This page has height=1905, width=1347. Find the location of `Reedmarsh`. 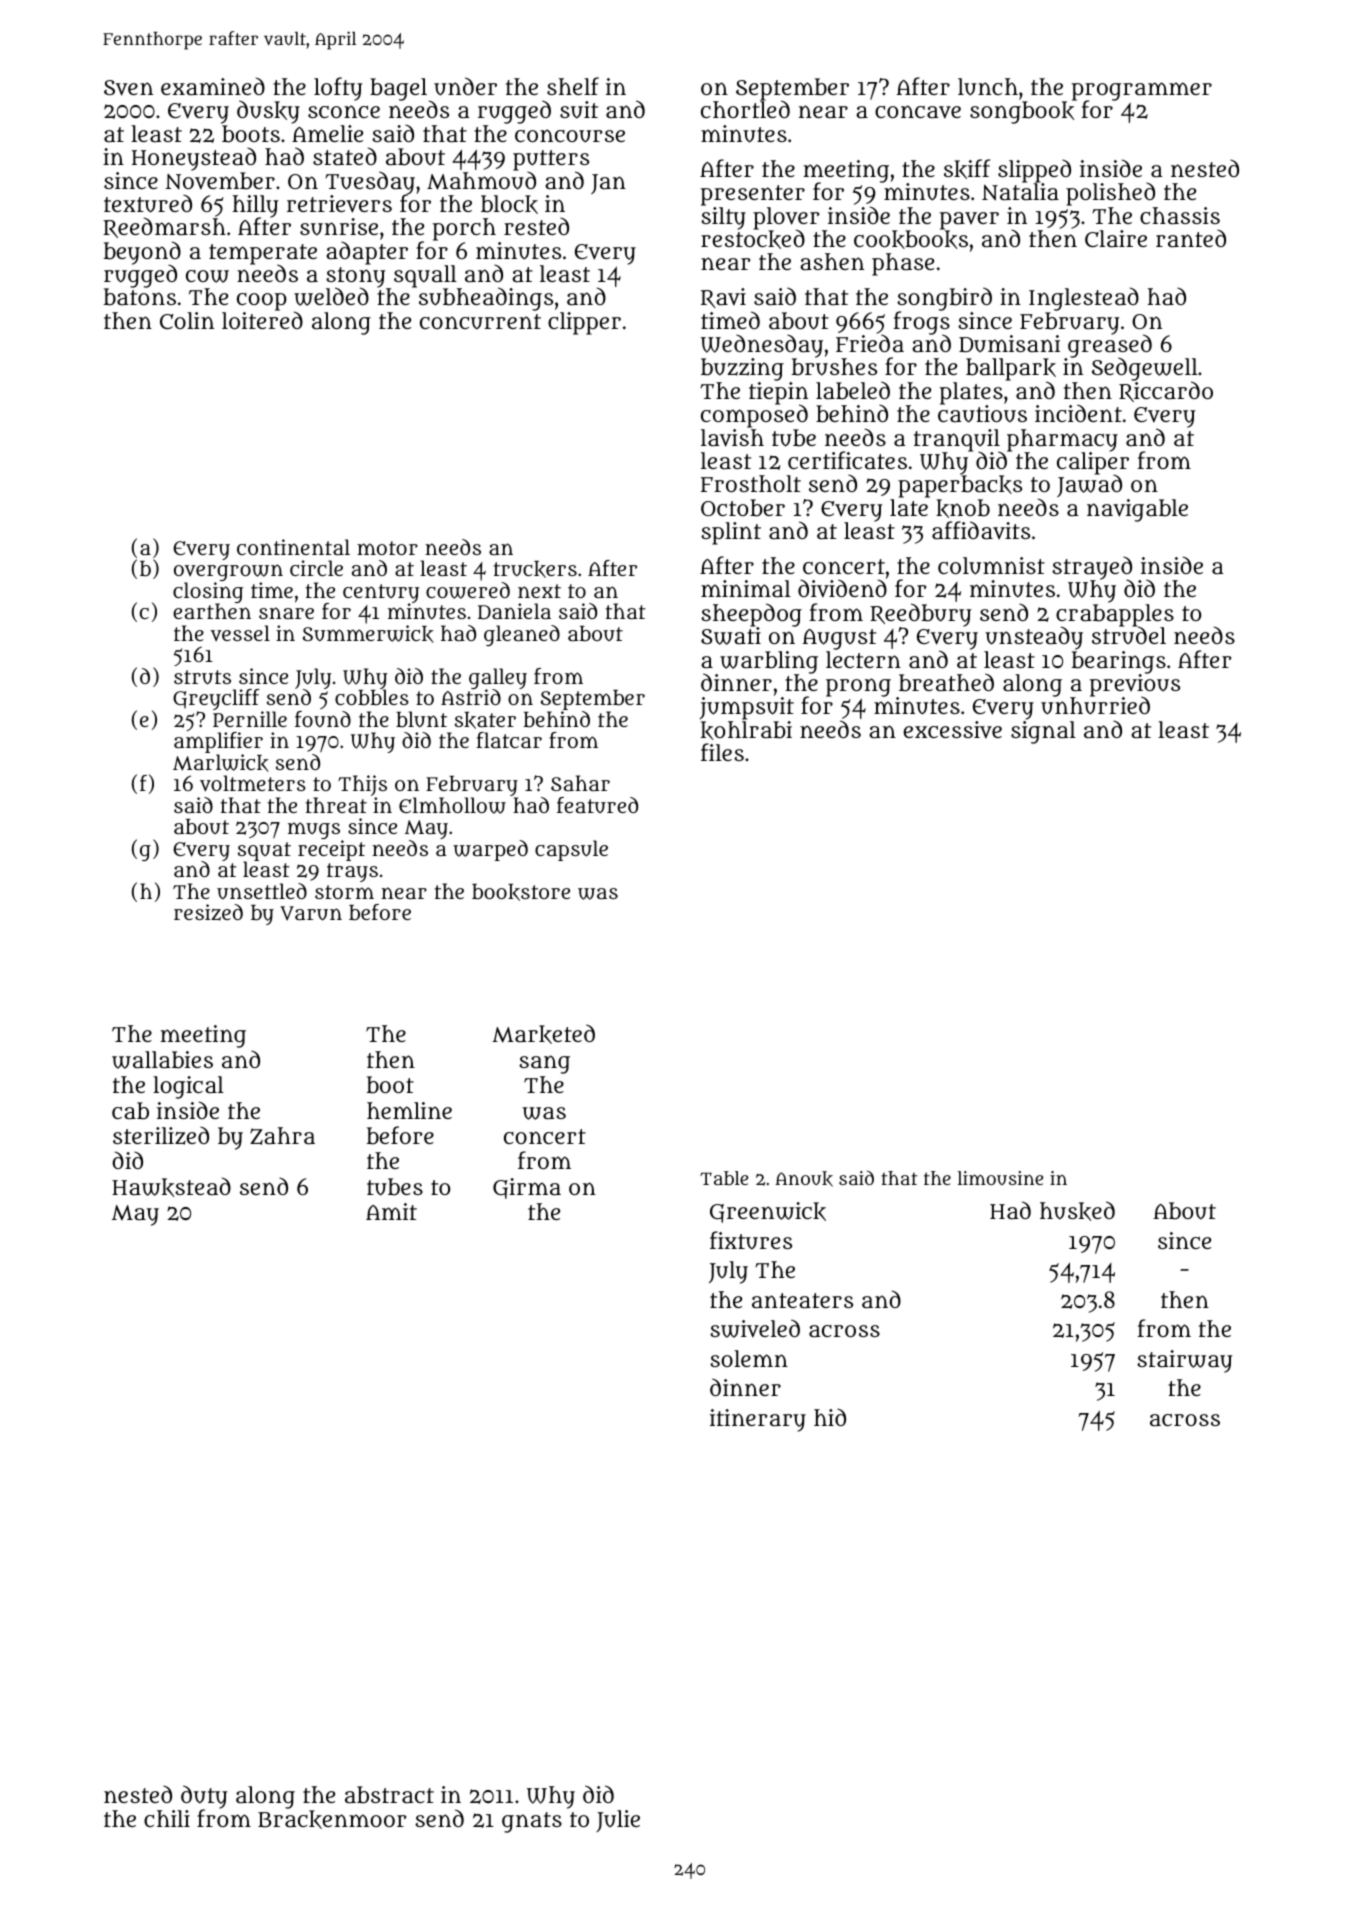

Reedmarsh is located at coordinates (164, 228).
